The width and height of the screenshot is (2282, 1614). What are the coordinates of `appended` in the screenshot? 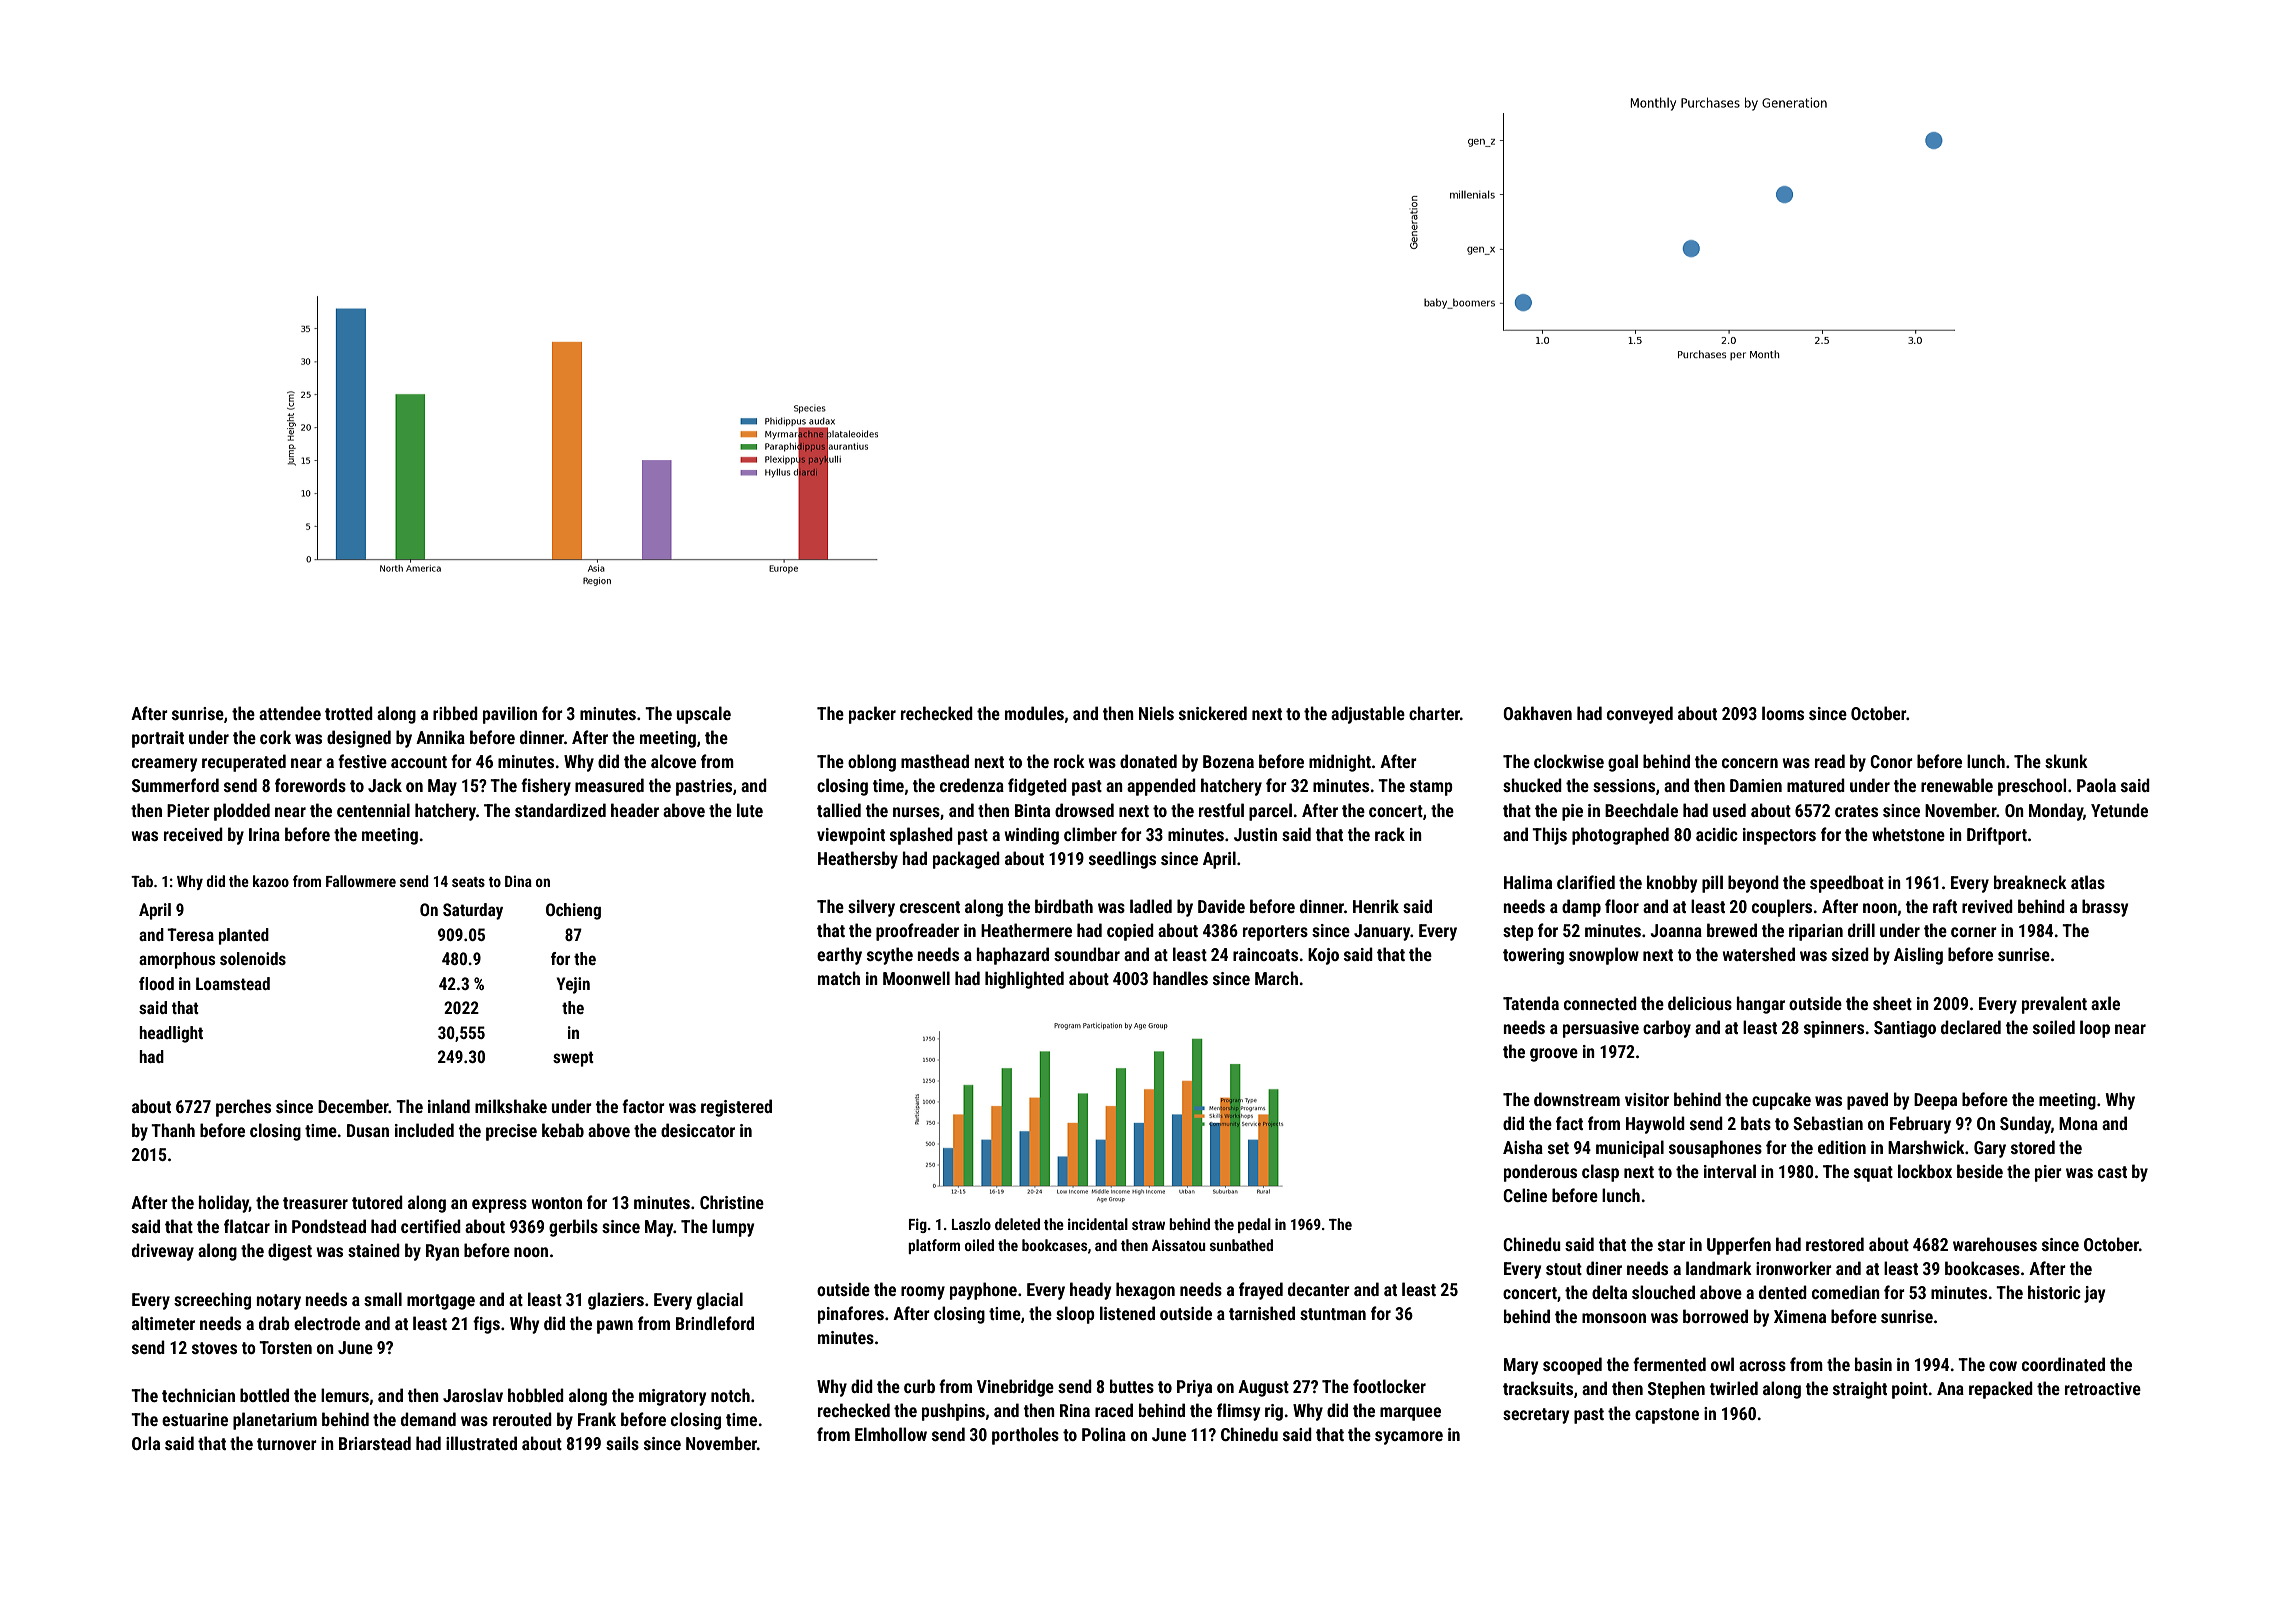 It's located at (1161, 787).
